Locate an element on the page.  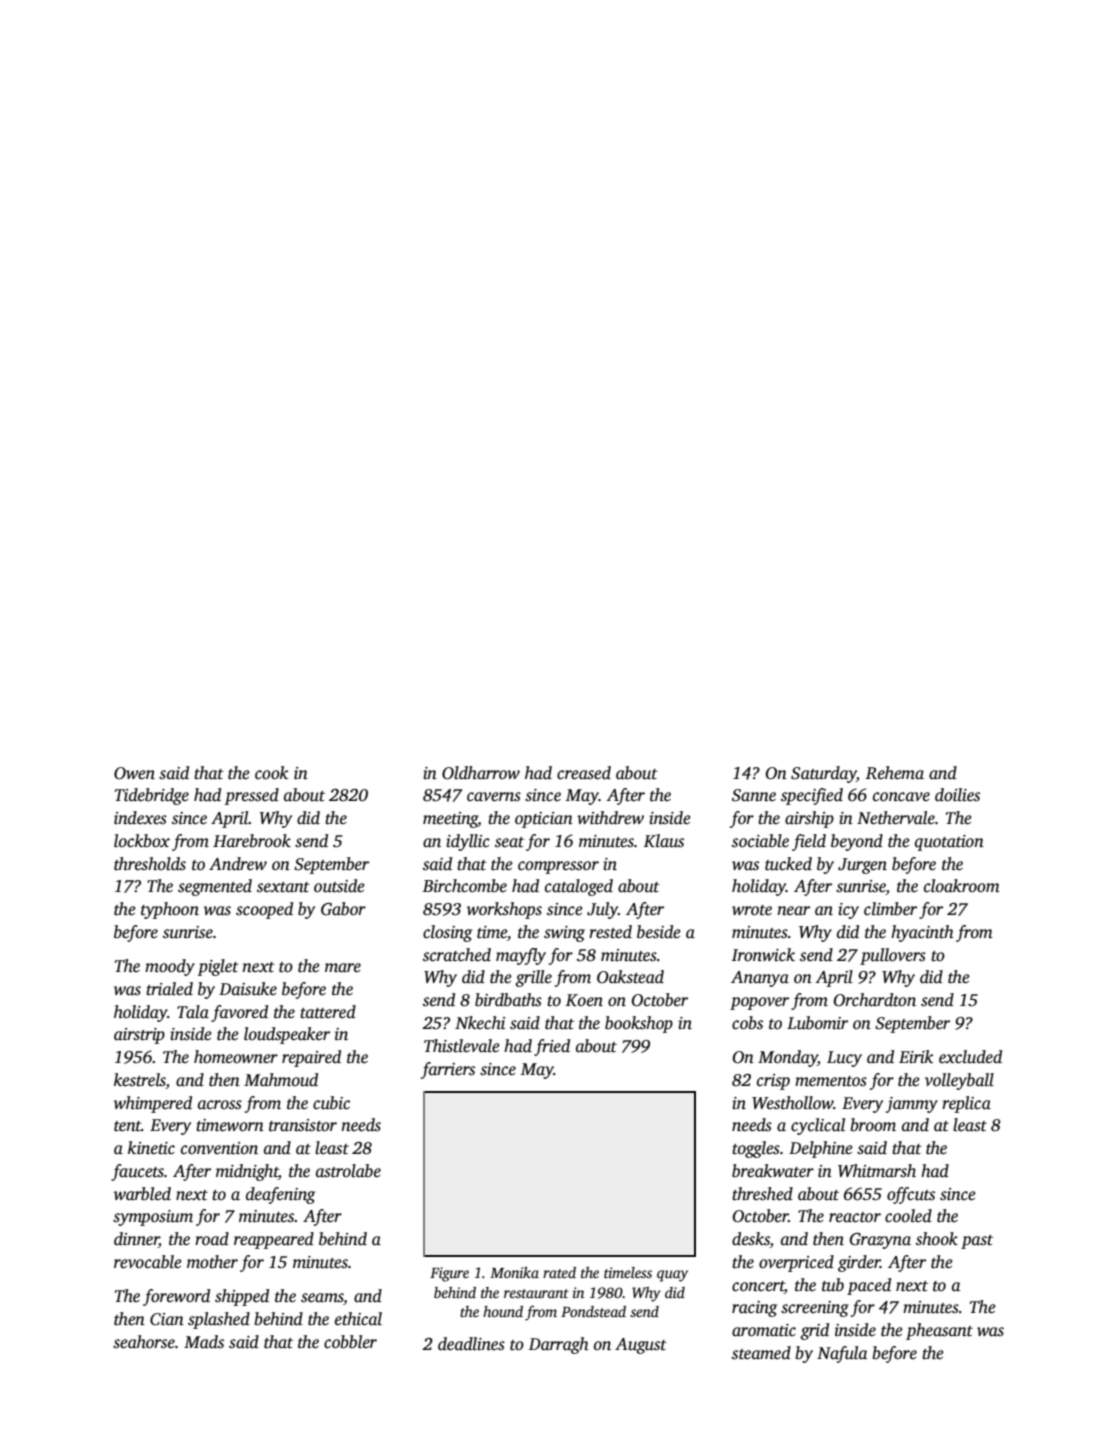
creased is located at coordinates (584, 773).
